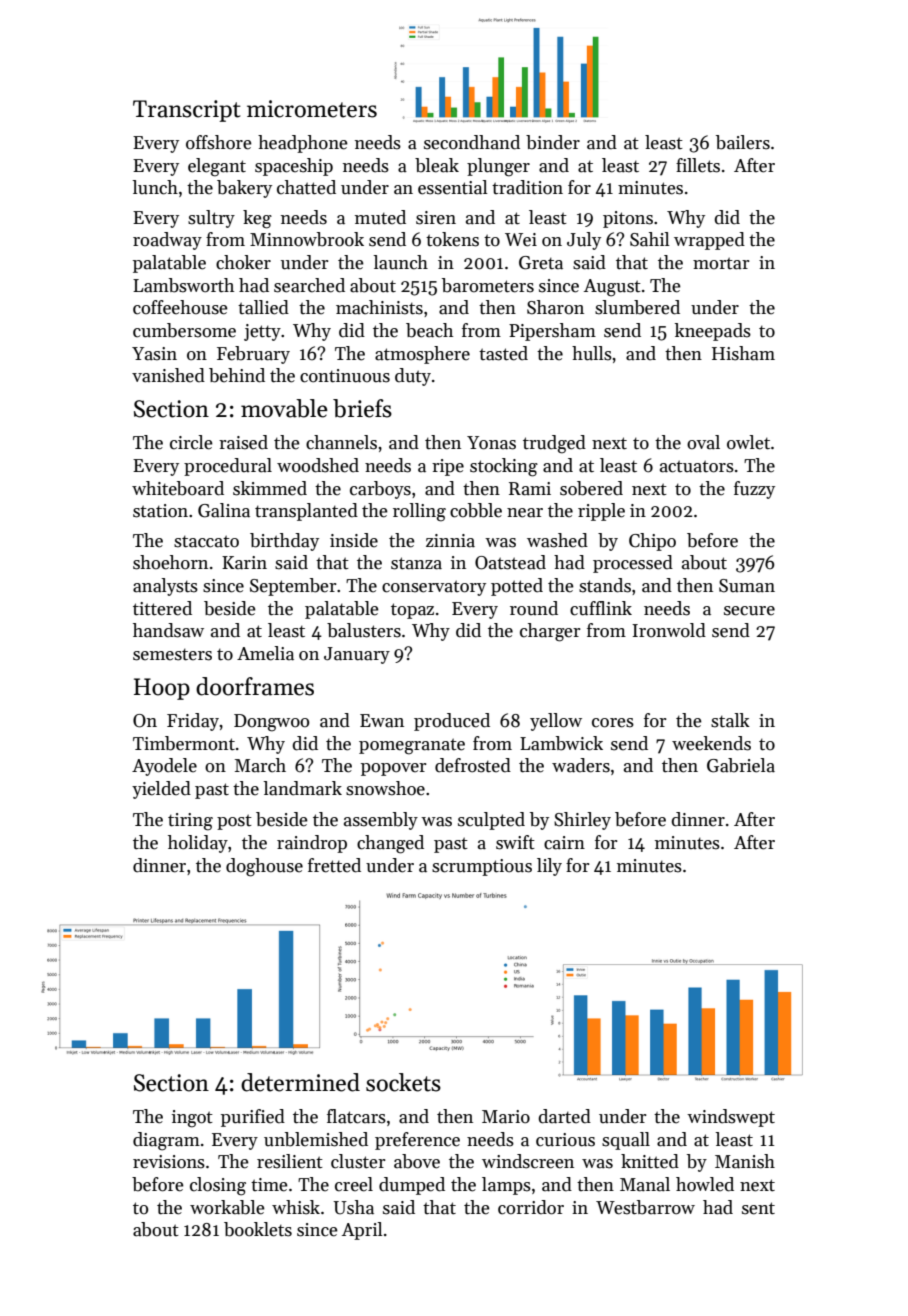  What do you see at coordinates (743, 142) in the screenshot?
I see `bailers` at bounding box center [743, 142].
